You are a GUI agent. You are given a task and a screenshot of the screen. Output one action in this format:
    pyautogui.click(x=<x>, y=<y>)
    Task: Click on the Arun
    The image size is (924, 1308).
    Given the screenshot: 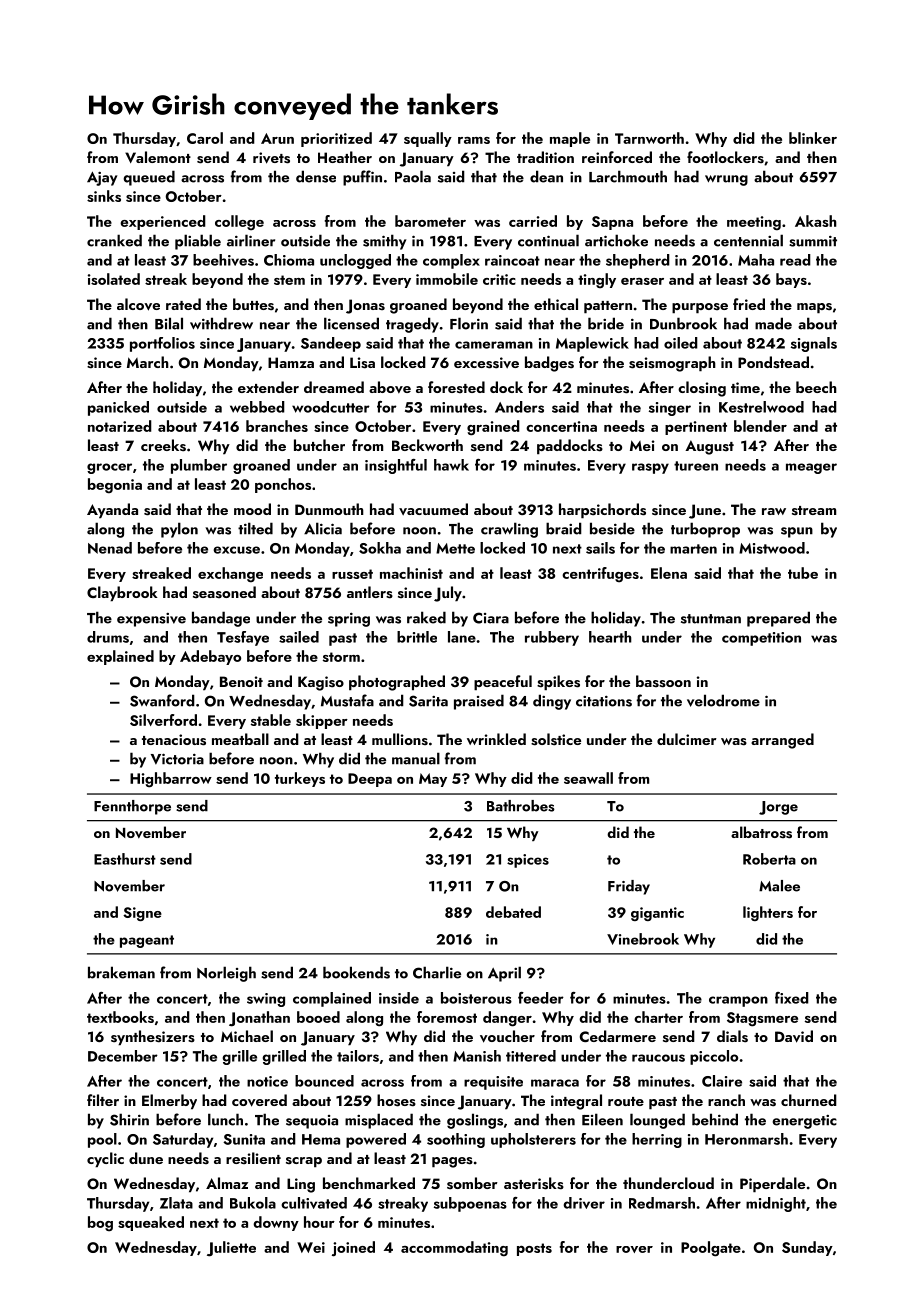 What is the action you would take?
    pyautogui.click(x=277, y=138)
